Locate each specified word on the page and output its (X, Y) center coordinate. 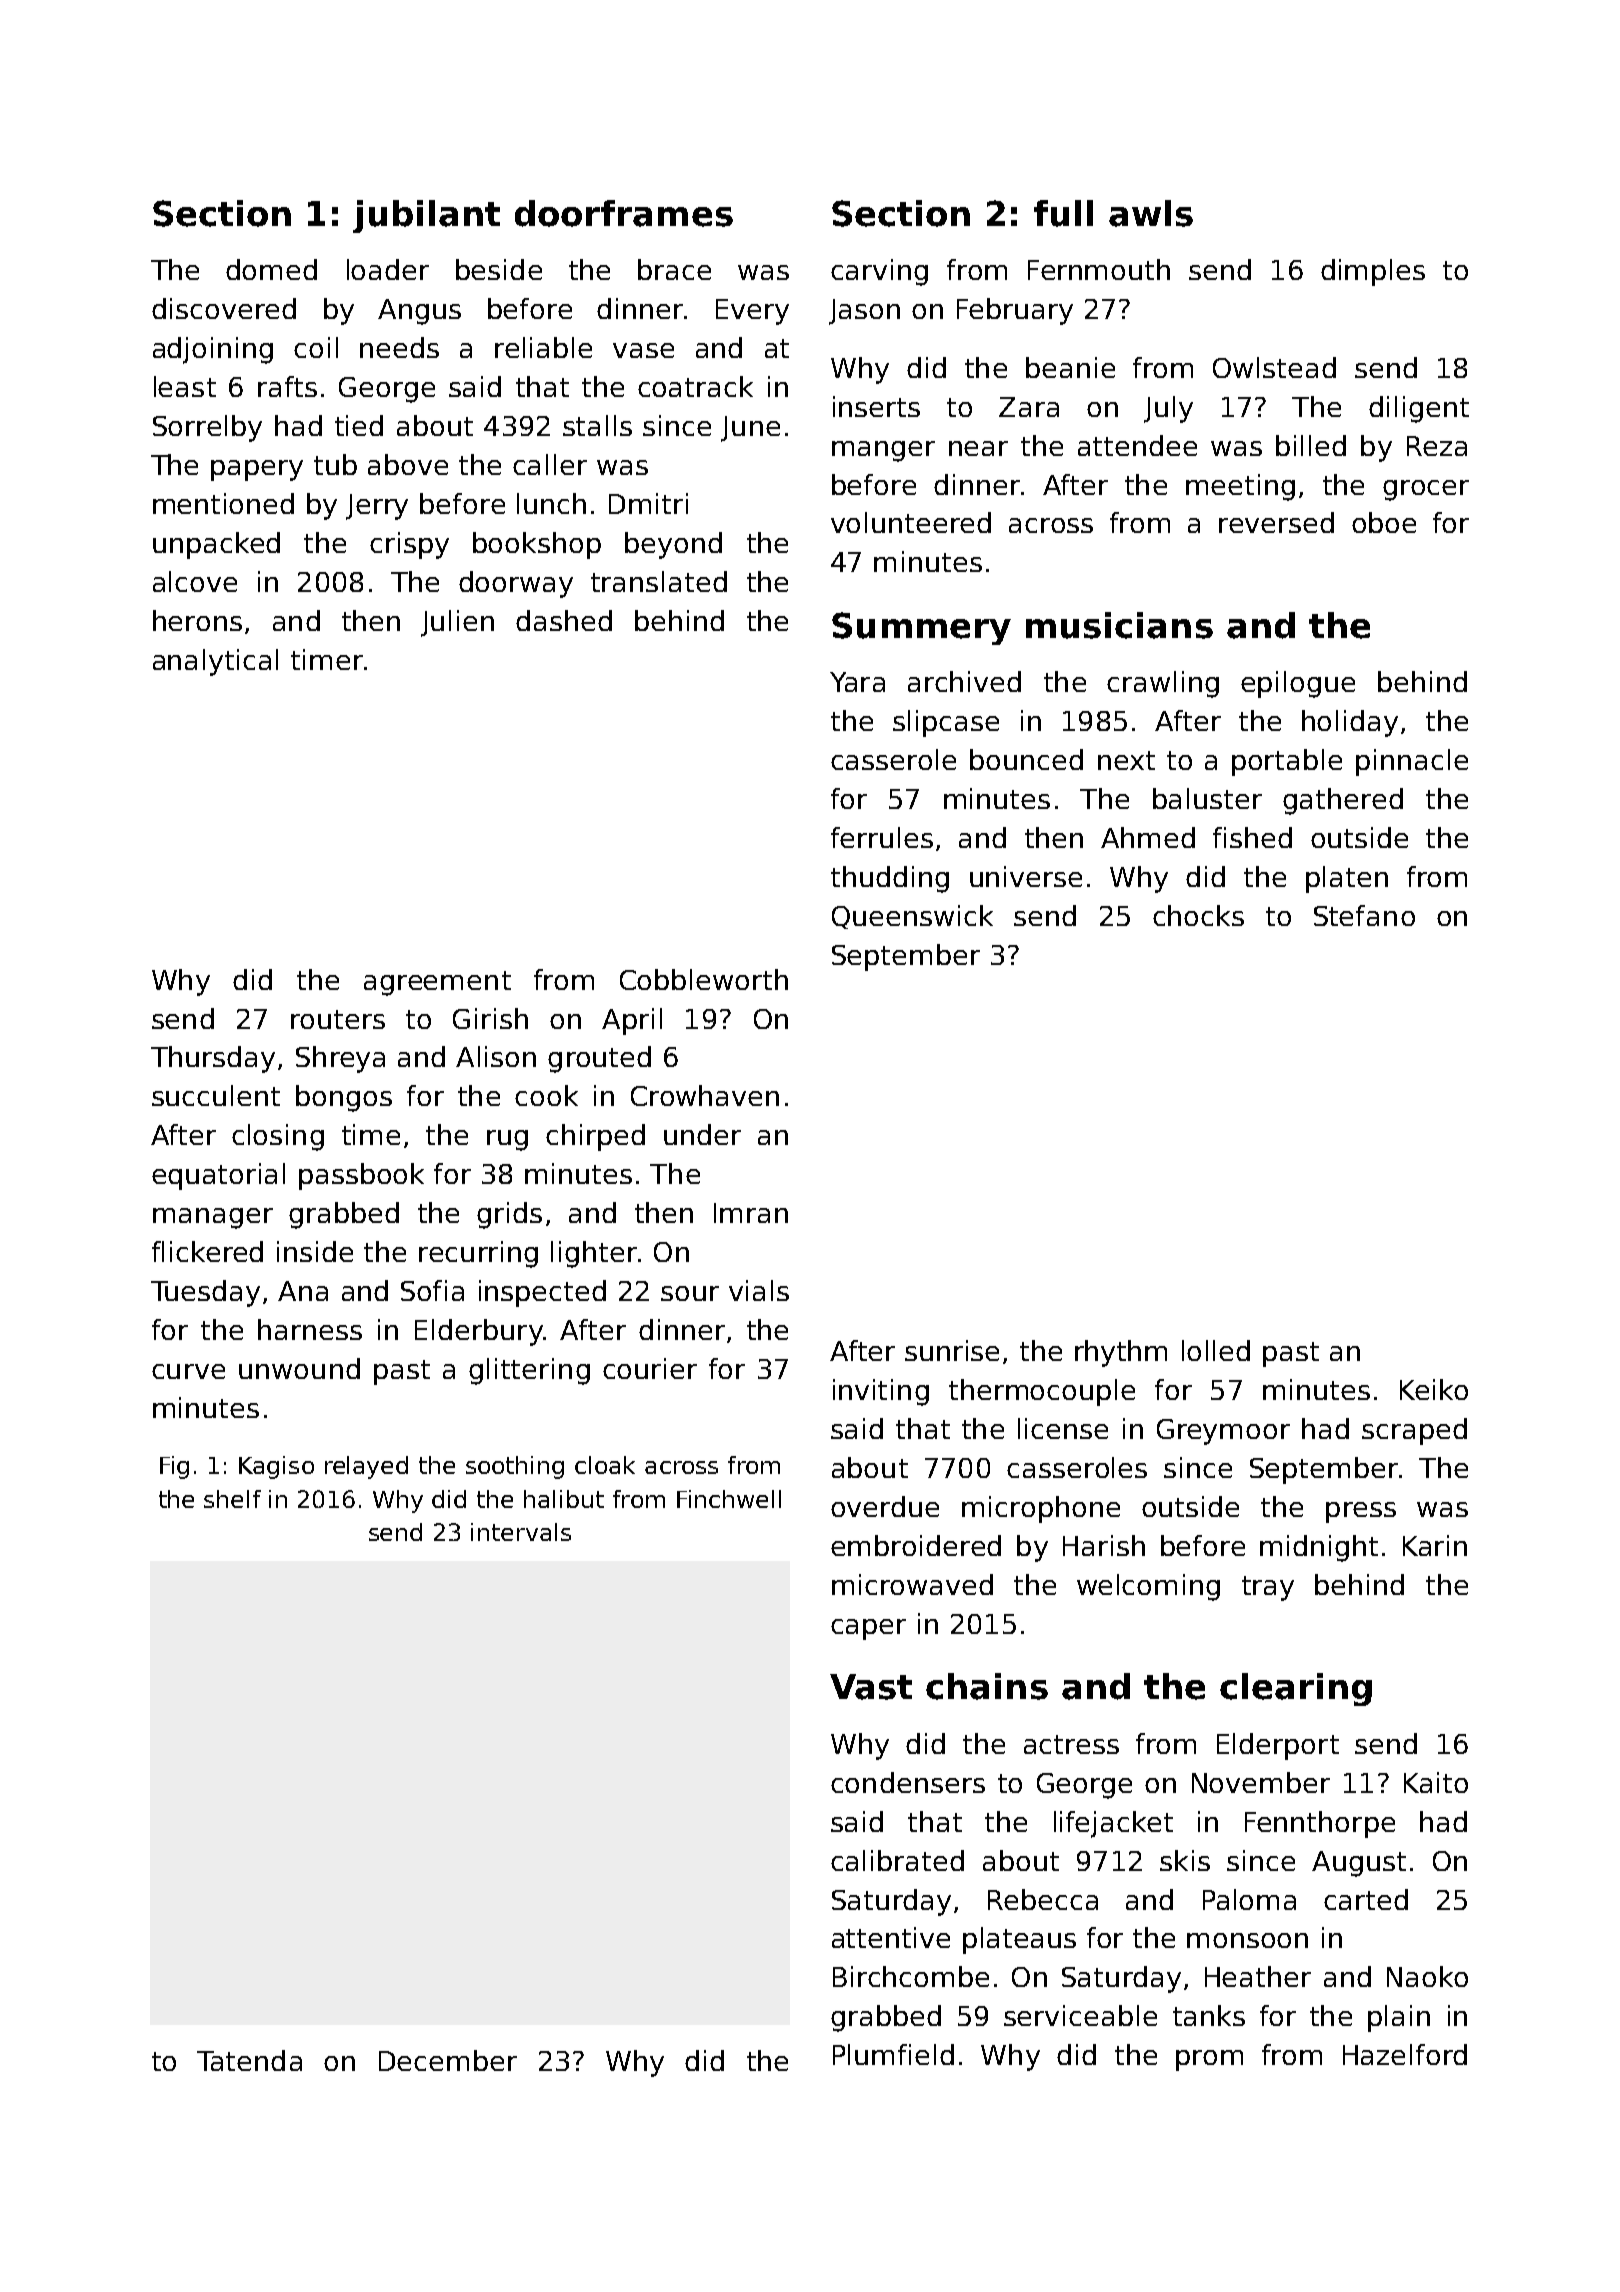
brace (674, 269)
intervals (521, 1532)
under (702, 1134)
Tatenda (249, 2060)
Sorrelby (207, 428)
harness (310, 1329)
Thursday (213, 1059)
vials (759, 1290)
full (1063, 213)
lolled (1216, 1350)
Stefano (1364, 915)
